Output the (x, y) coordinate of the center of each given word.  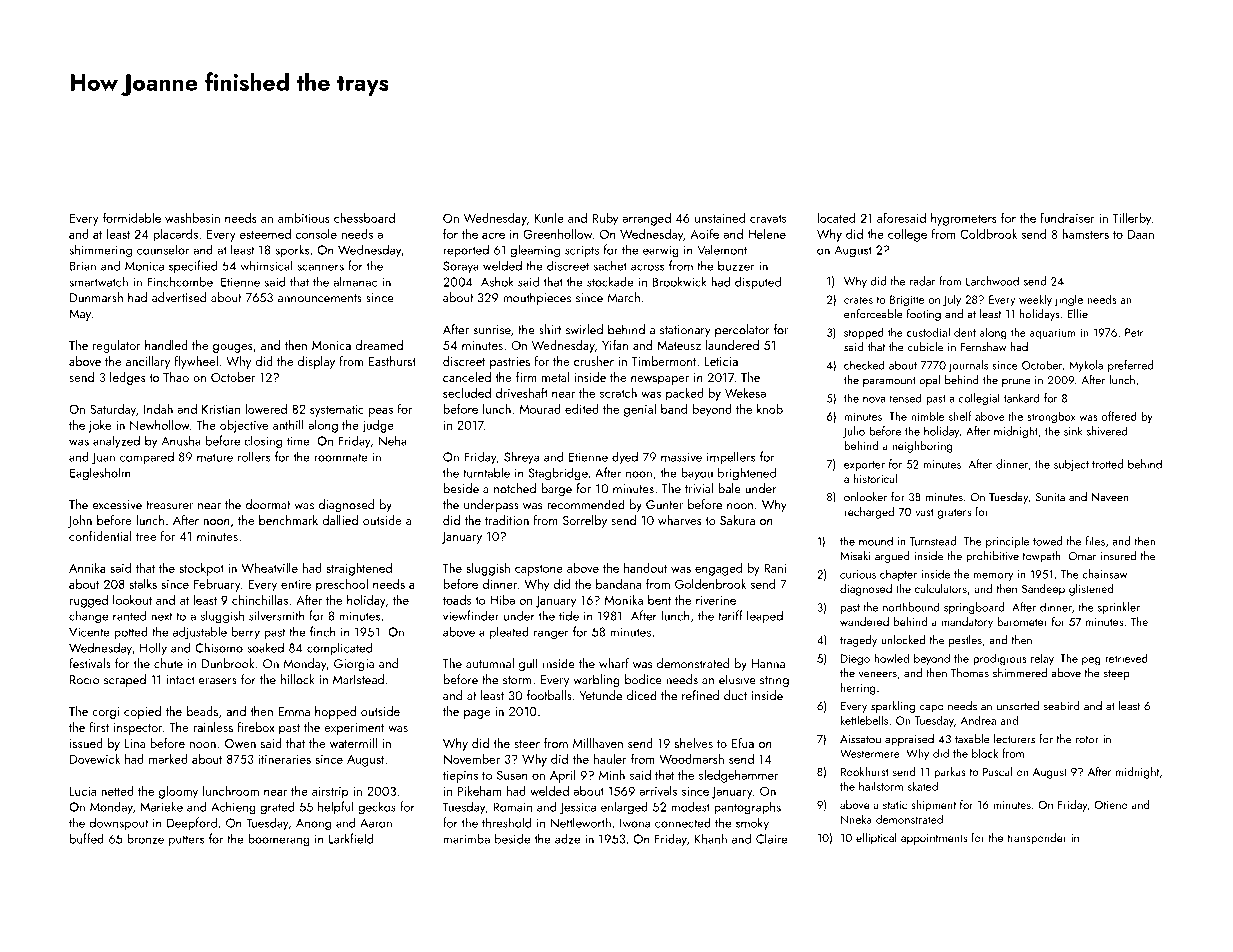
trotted (1107, 464)
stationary (685, 331)
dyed (625, 457)
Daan (1141, 234)
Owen (240, 743)
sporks (292, 251)
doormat (267, 504)
